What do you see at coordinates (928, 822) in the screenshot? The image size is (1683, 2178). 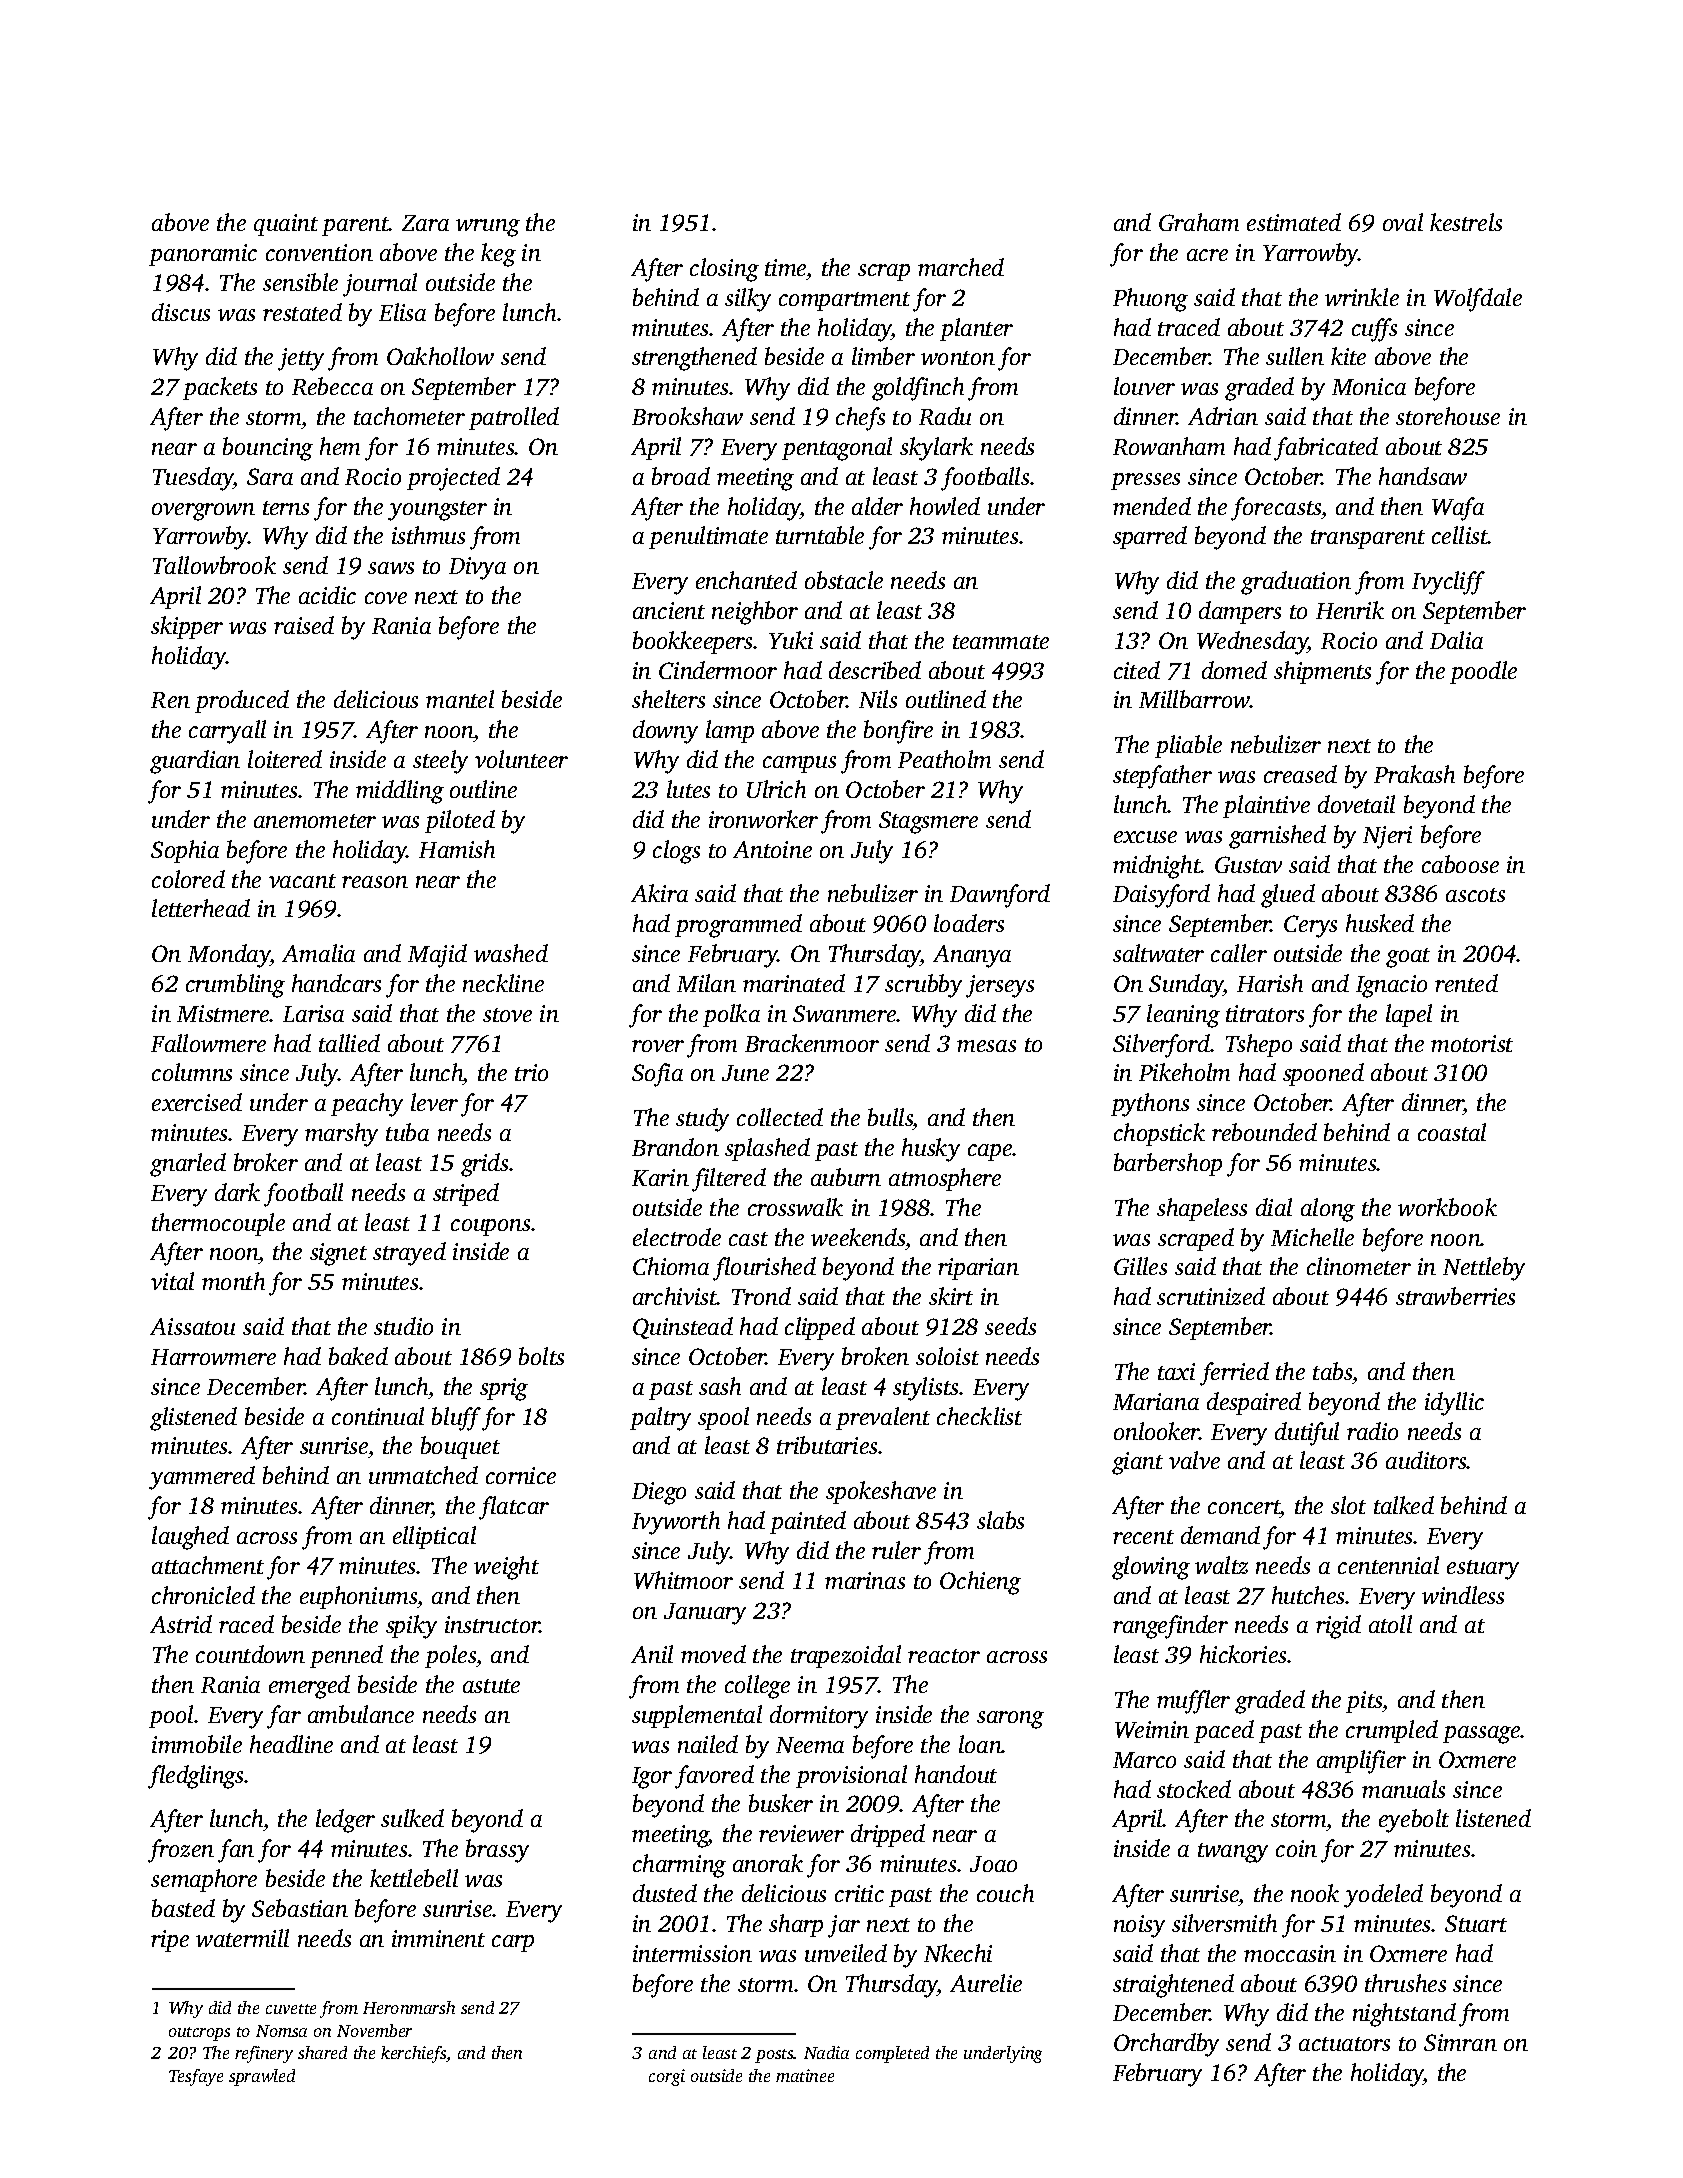 I see `Stagsmere` at bounding box center [928, 822].
